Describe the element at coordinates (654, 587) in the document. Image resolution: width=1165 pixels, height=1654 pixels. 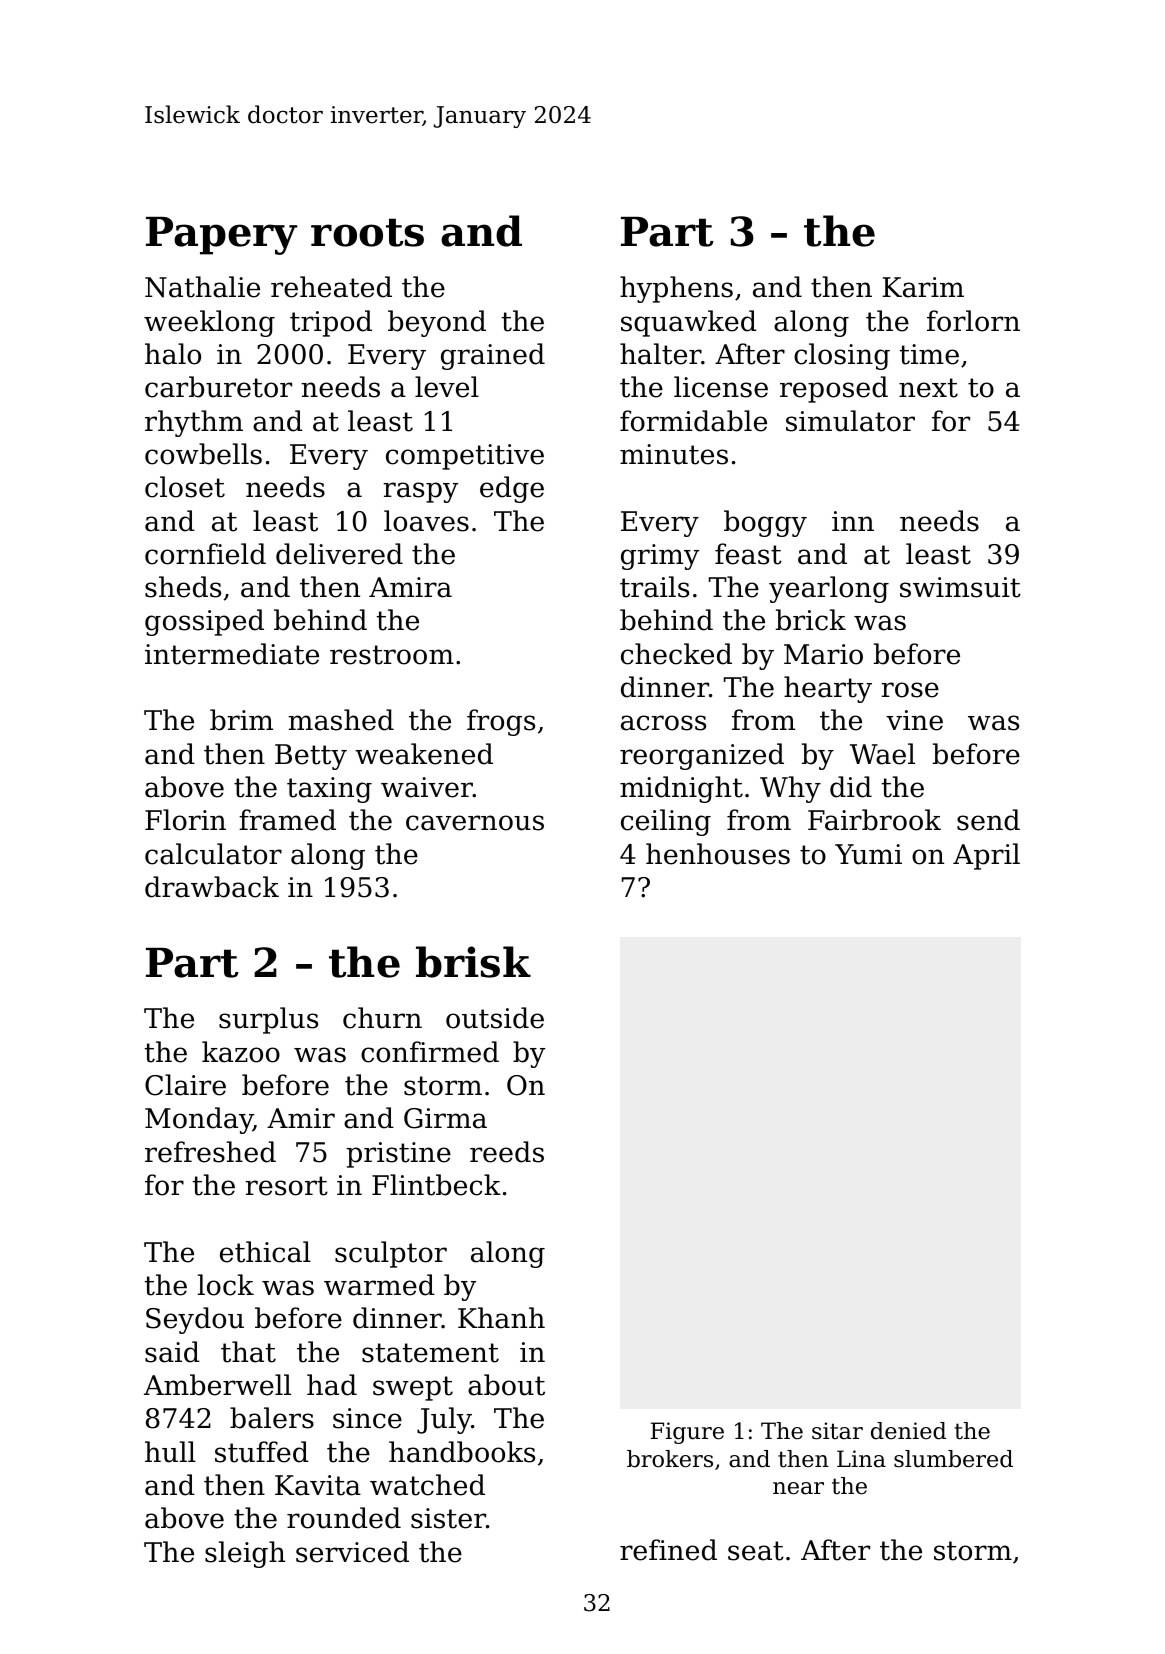
I see `trails` at that location.
